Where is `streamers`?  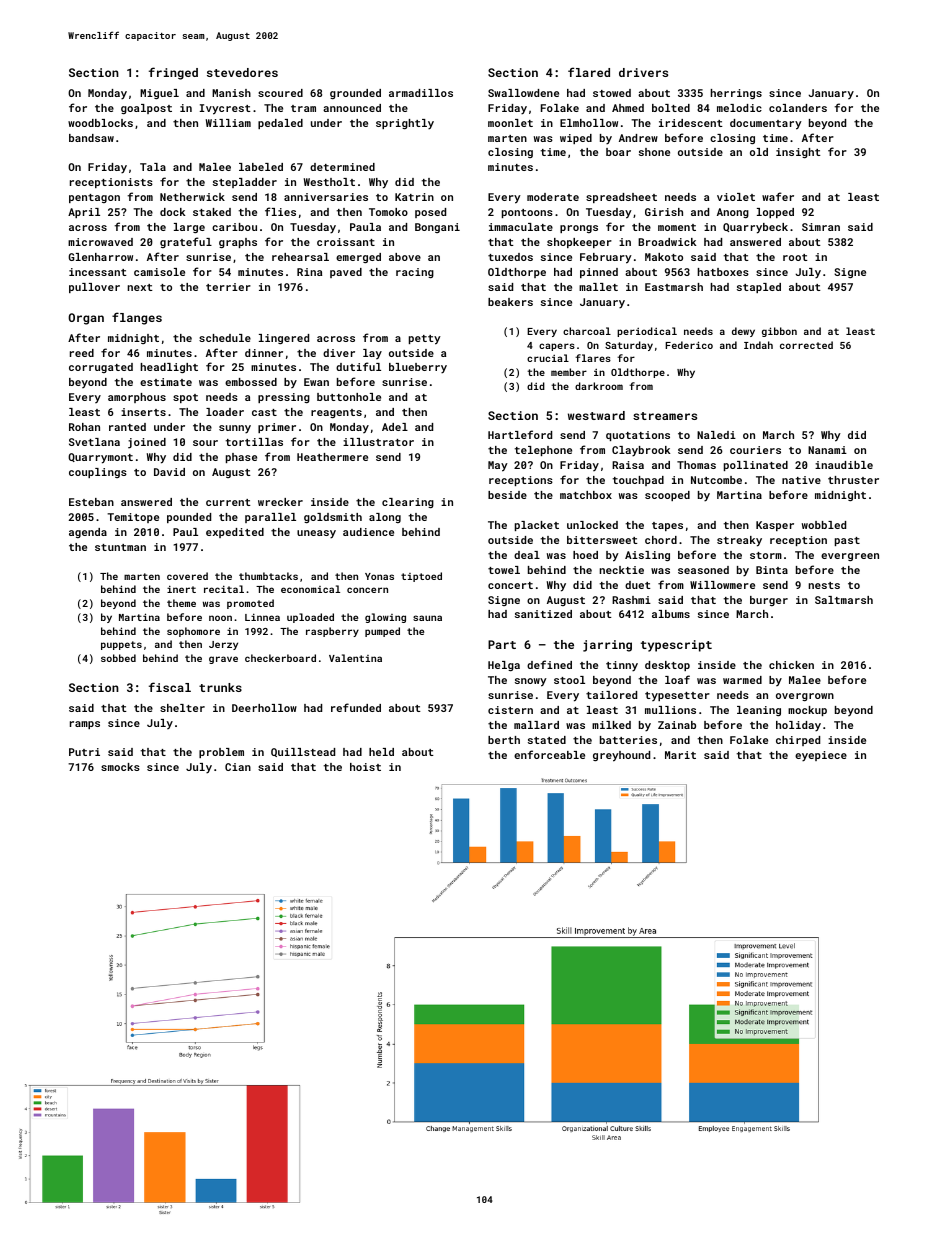
streamers is located at coordinates (665, 416).
